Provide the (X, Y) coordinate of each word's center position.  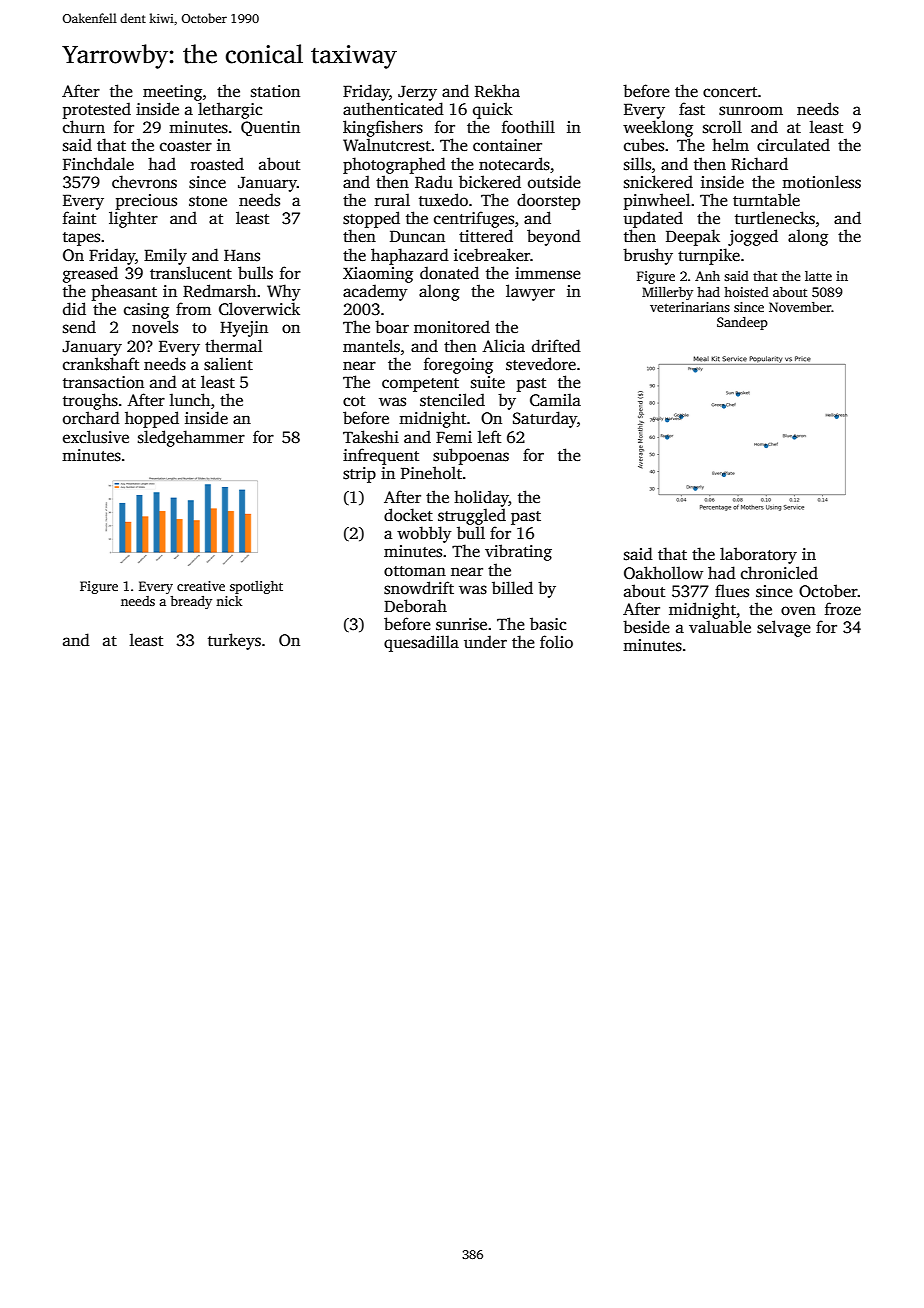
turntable (766, 200)
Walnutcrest (387, 145)
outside (554, 182)
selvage (784, 628)
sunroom (751, 111)
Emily (165, 256)
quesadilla (421, 643)
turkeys (234, 641)
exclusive (96, 437)
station (275, 91)
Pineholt (431, 473)
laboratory (758, 555)
